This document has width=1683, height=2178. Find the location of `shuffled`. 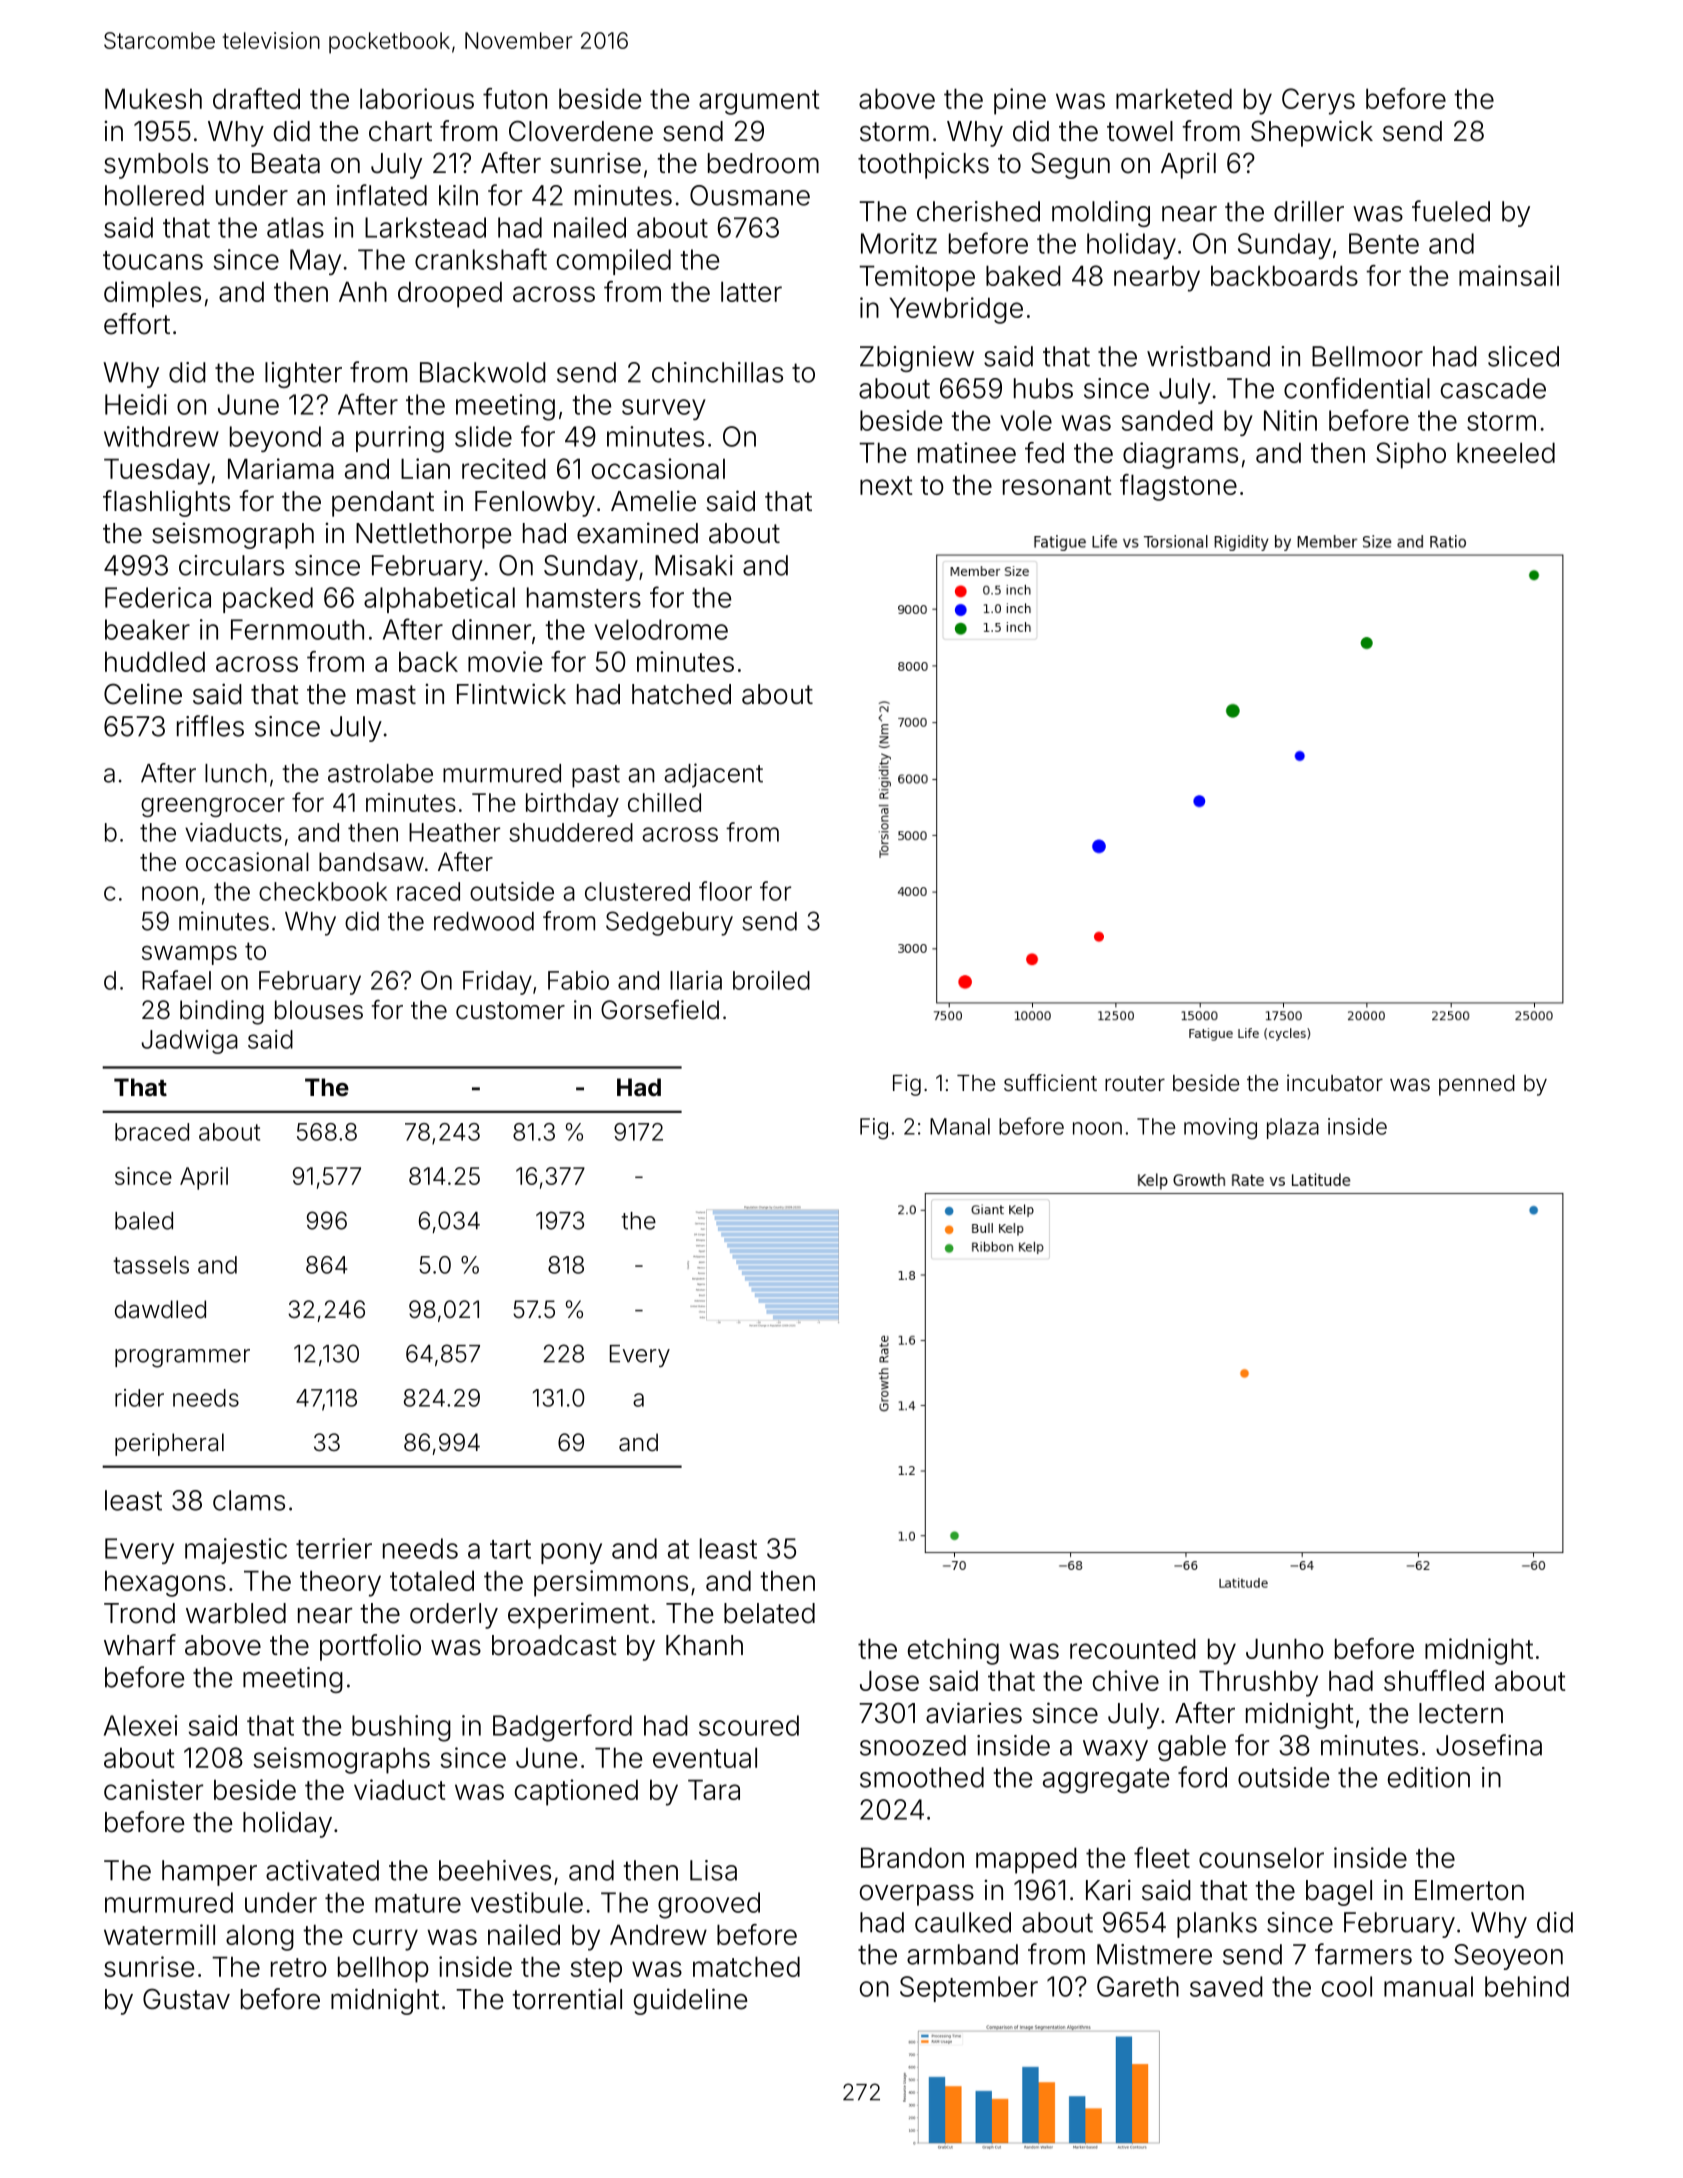

shuffled is located at coordinates (1434, 1680).
